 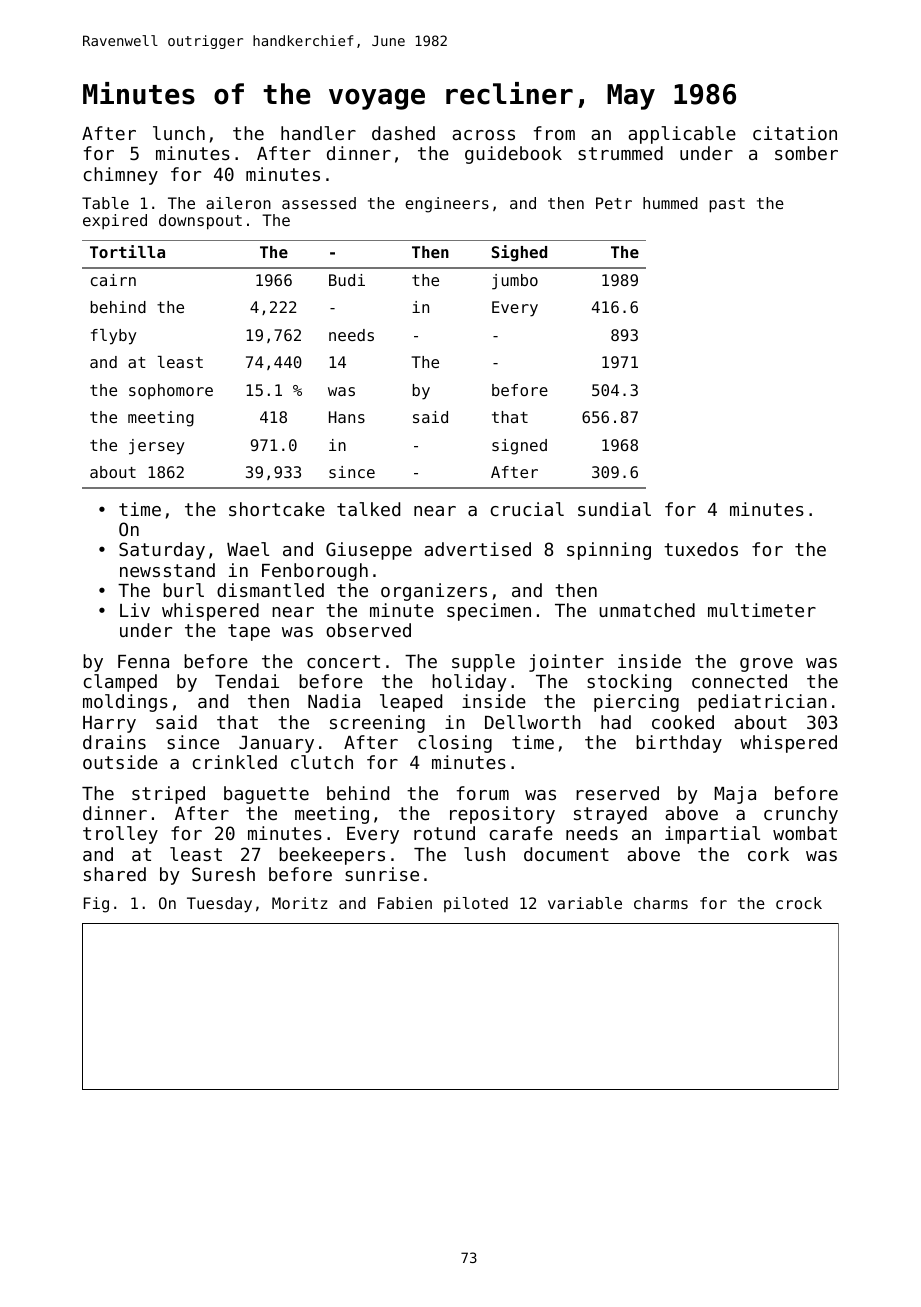 What do you see at coordinates (515, 282) in the screenshot?
I see `jumbo` at bounding box center [515, 282].
